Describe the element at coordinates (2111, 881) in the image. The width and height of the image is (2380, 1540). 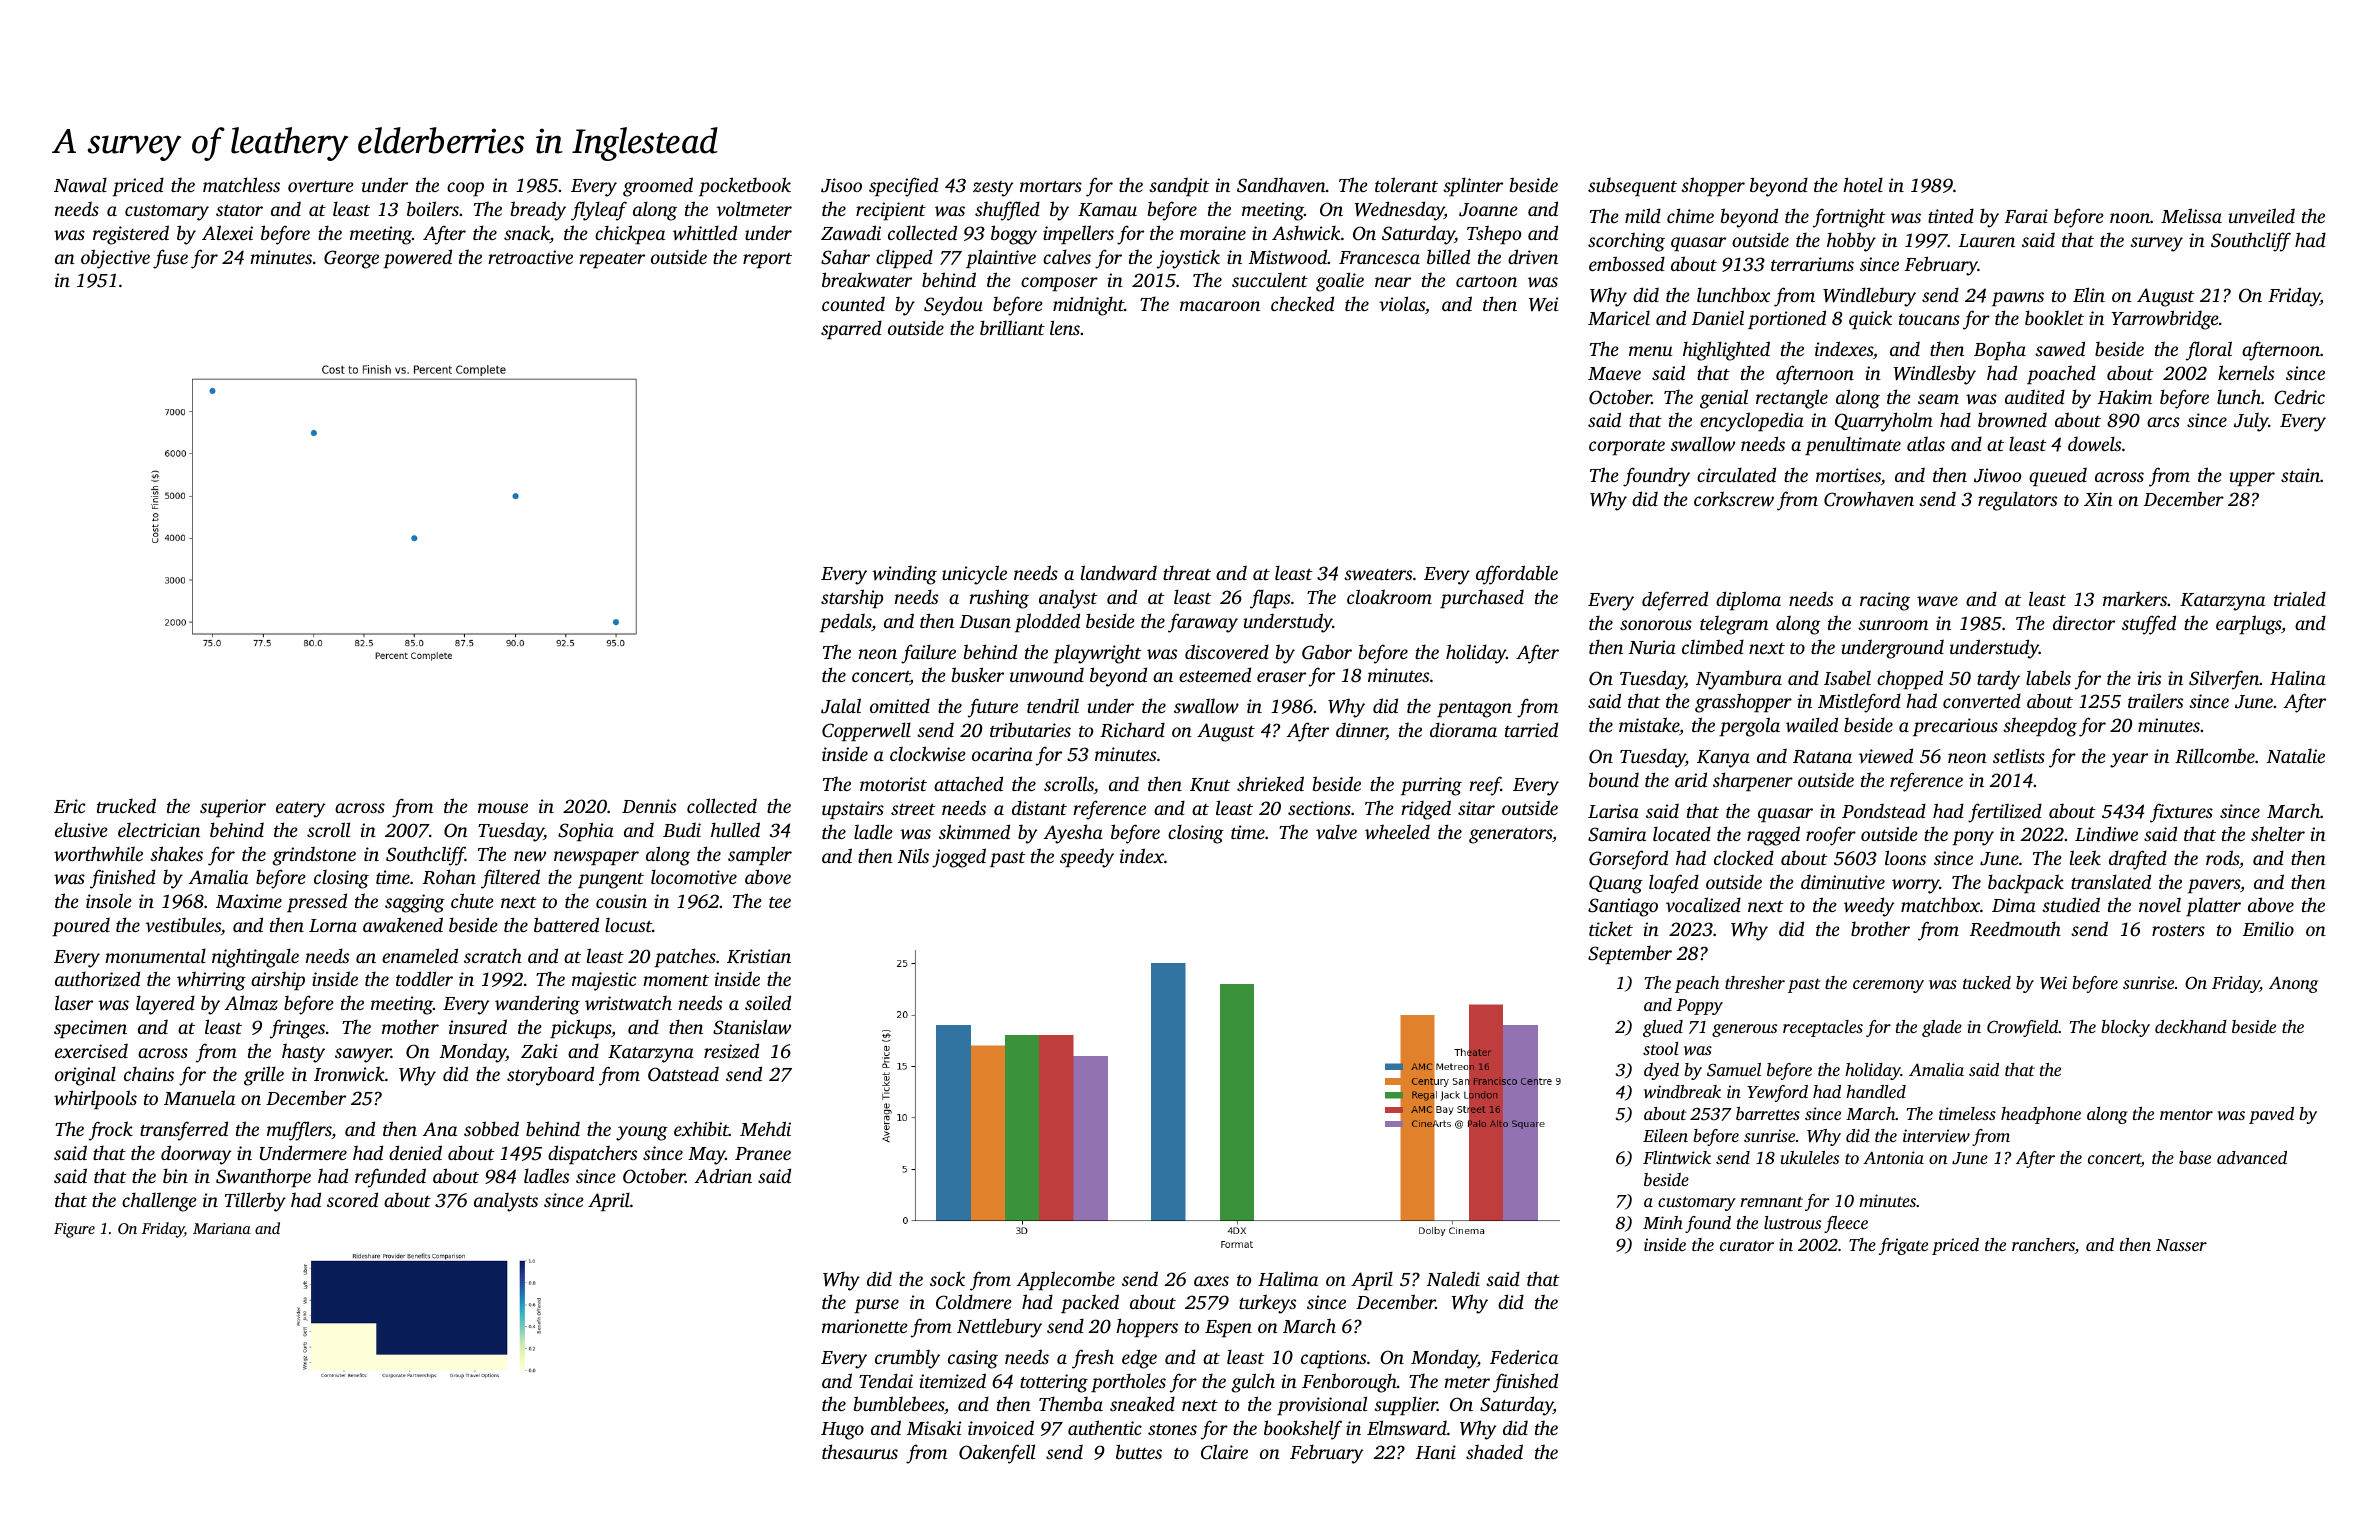
I see `translated` at that location.
